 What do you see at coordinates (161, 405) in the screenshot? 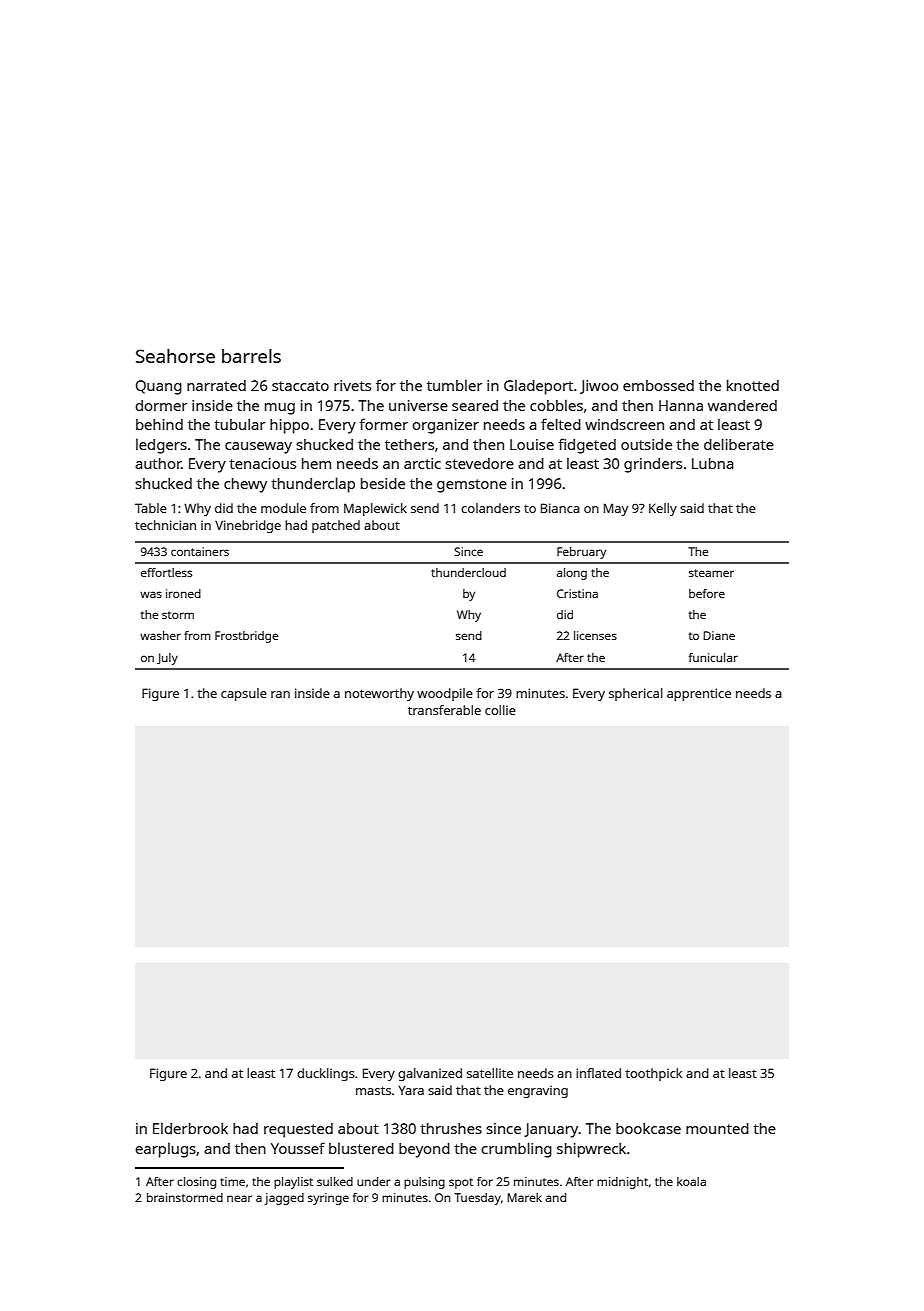
I see `dormer` at bounding box center [161, 405].
